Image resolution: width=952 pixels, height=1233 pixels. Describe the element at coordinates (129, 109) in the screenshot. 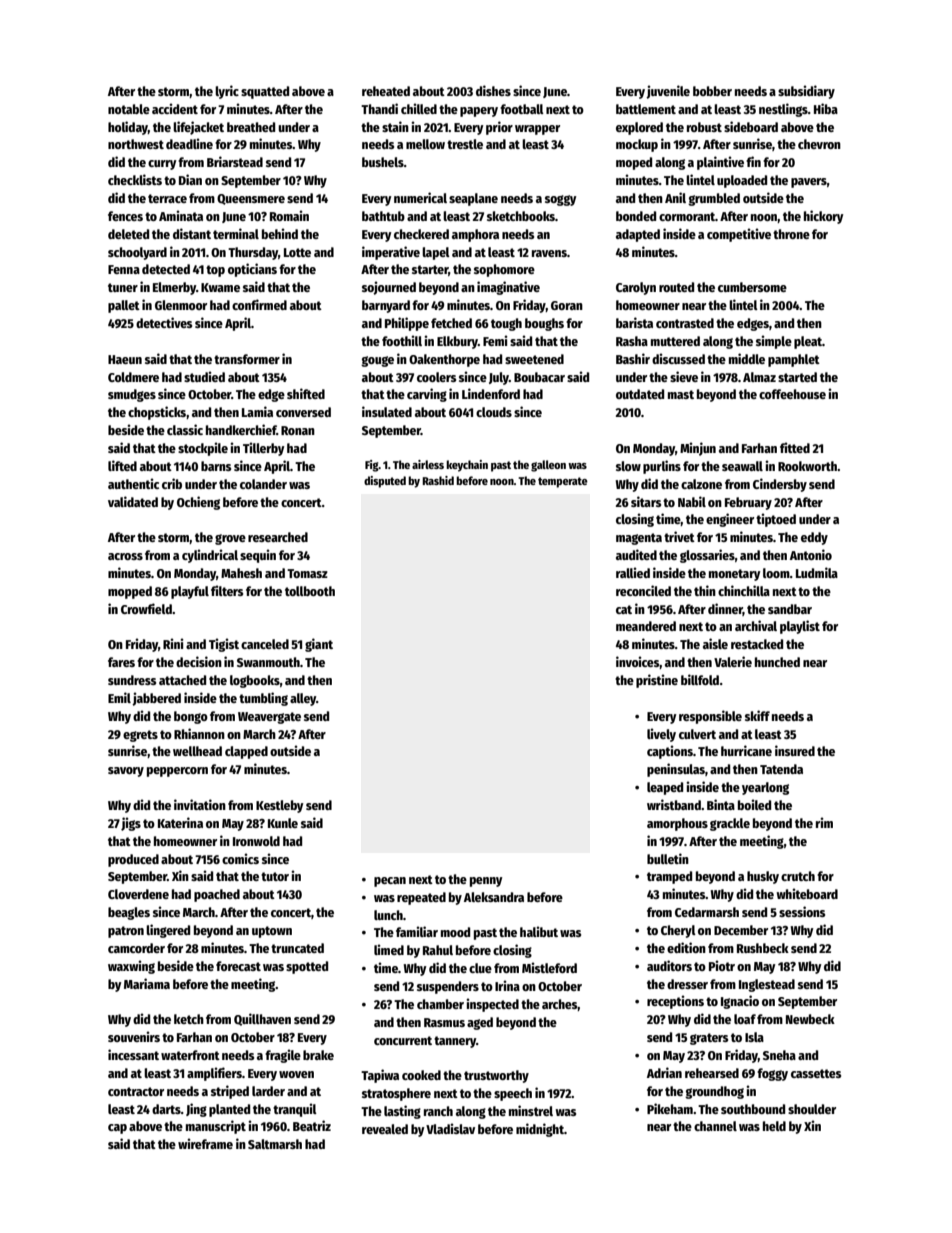

I see `notable` at that location.
